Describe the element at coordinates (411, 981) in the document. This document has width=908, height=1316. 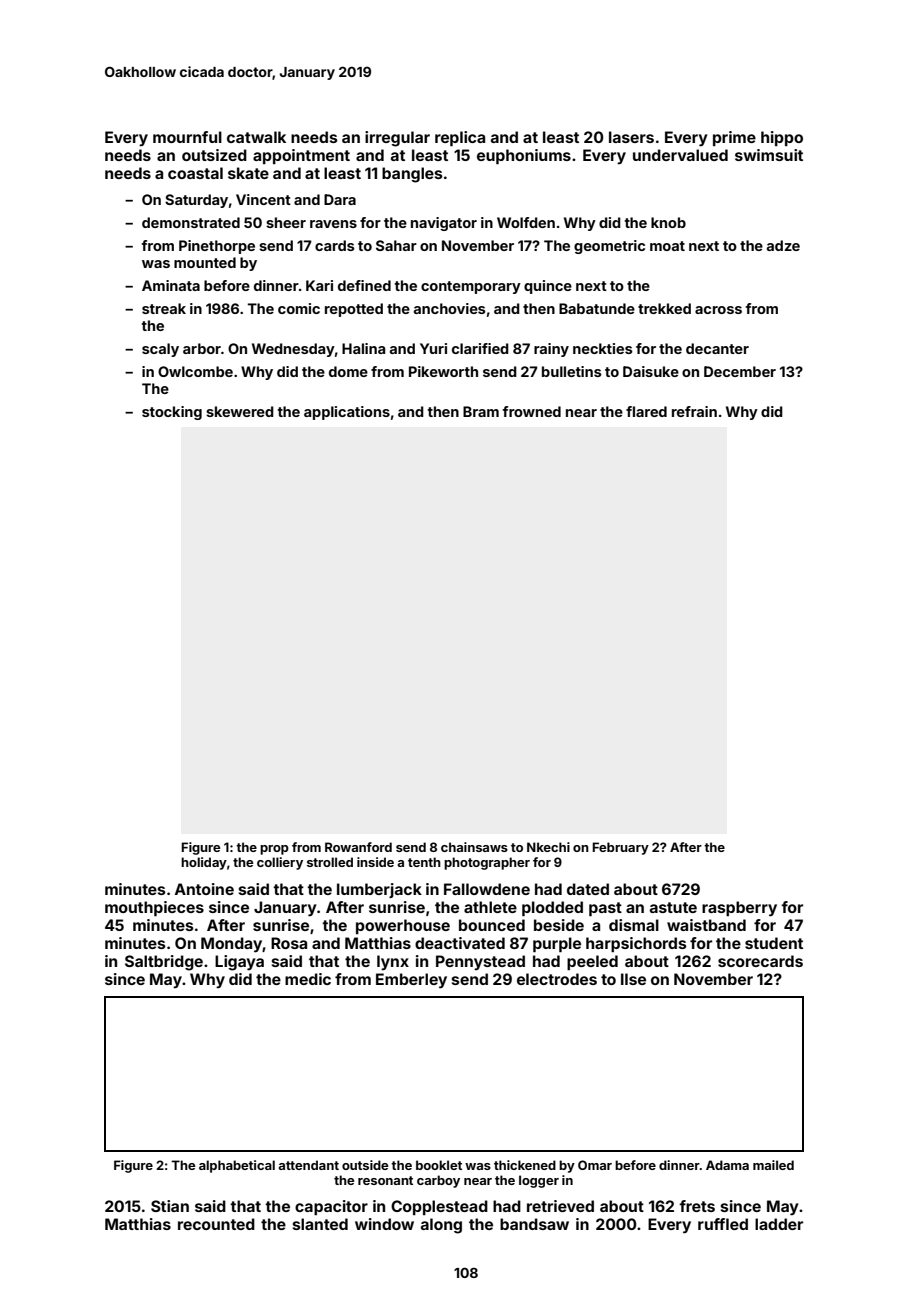
I see `Emberley` at that location.
